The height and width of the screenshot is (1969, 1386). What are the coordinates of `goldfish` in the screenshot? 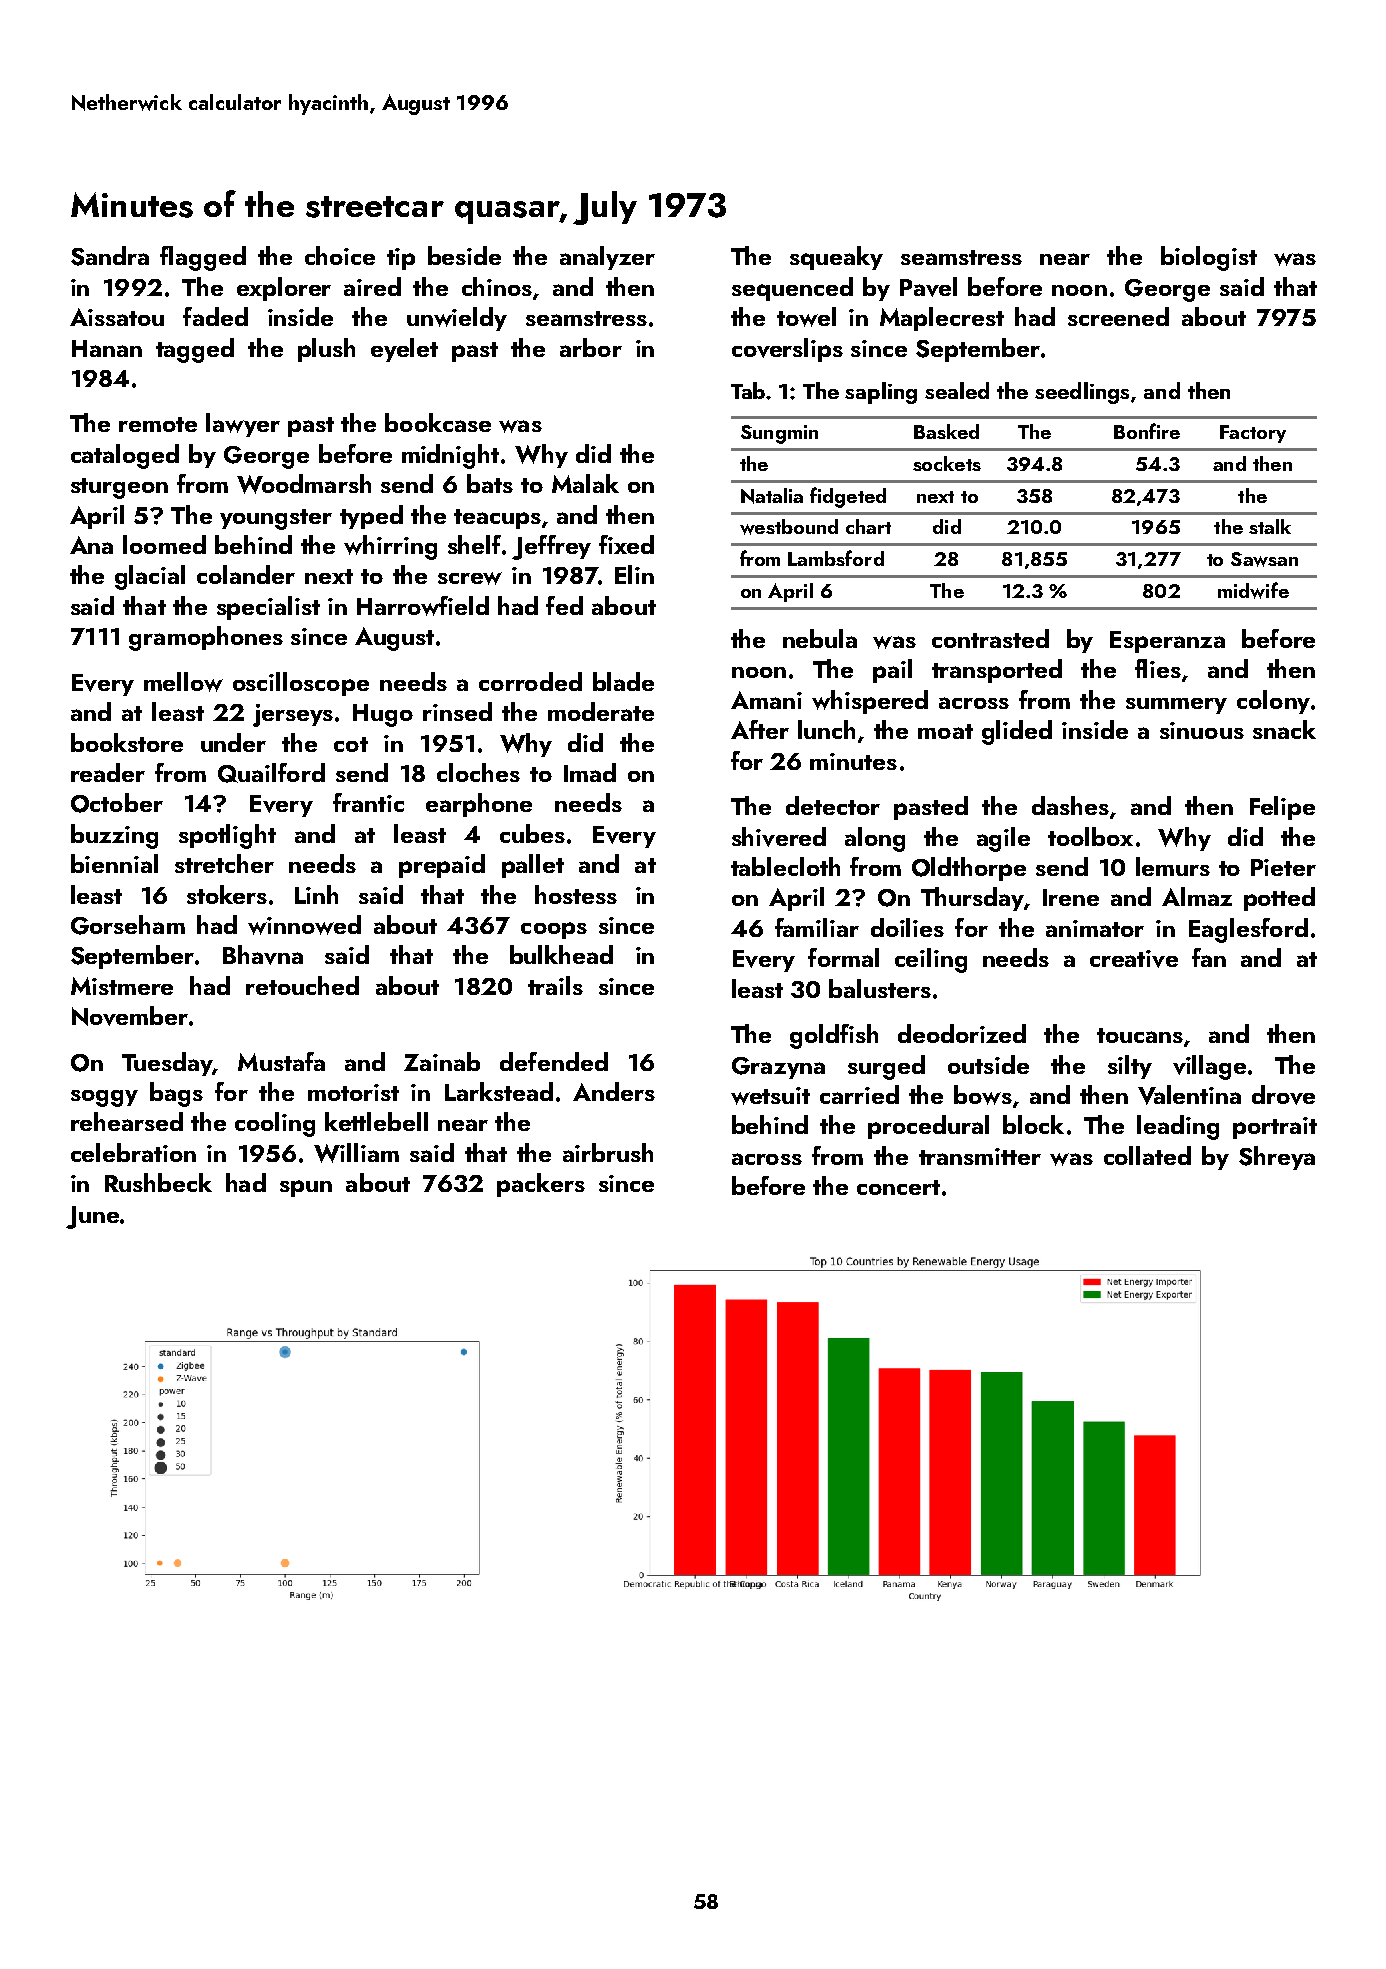 It's located at (834, 1036).
